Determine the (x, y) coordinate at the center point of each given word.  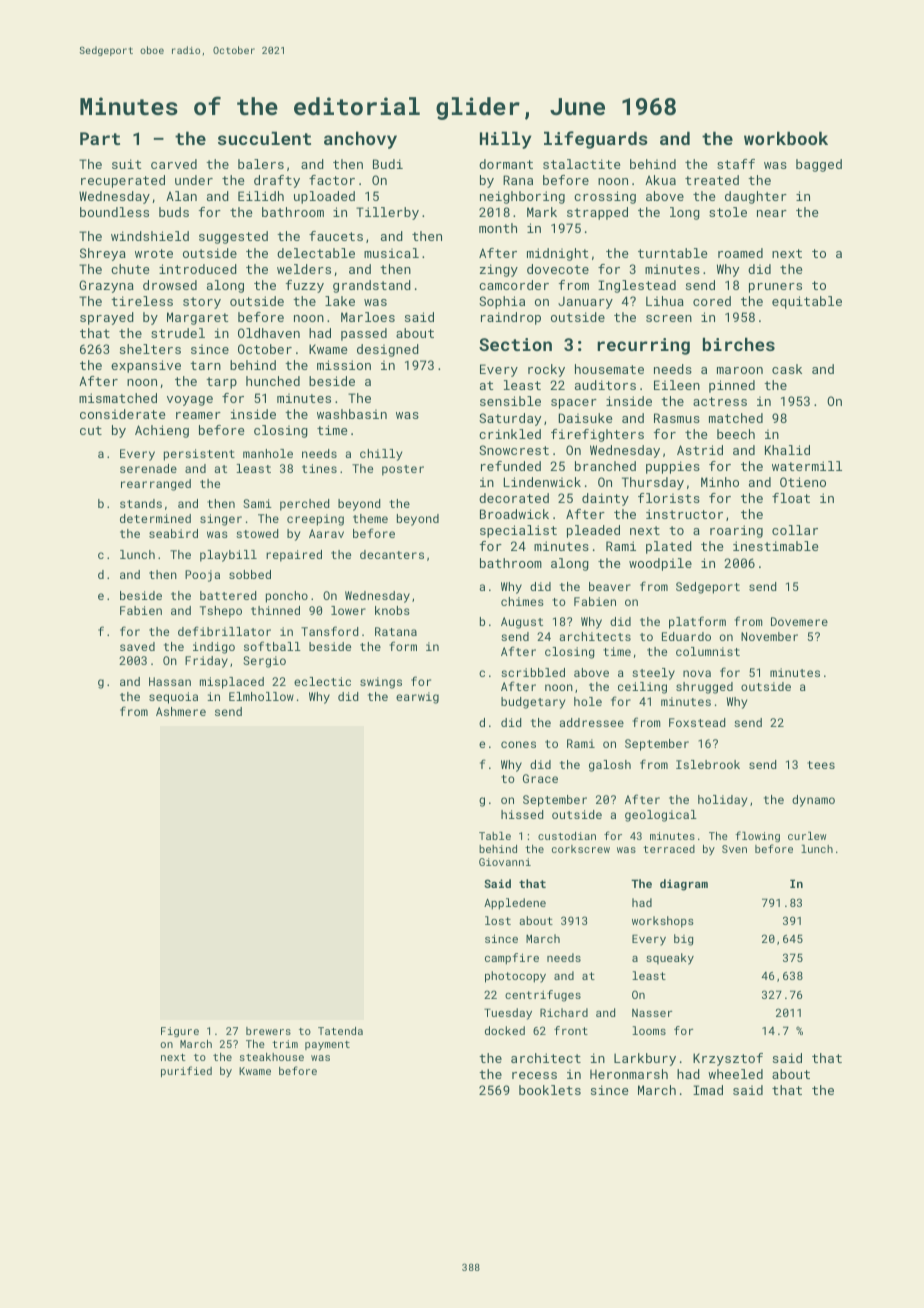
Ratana (396, 631)
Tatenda (340, 1031)
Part (100, 138)
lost (498, 920)
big (683, 940)
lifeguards (596, 140)
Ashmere (181, 711)
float (791, 498)
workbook (786, 138)
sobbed (250, 574)
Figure (180, 1032)
